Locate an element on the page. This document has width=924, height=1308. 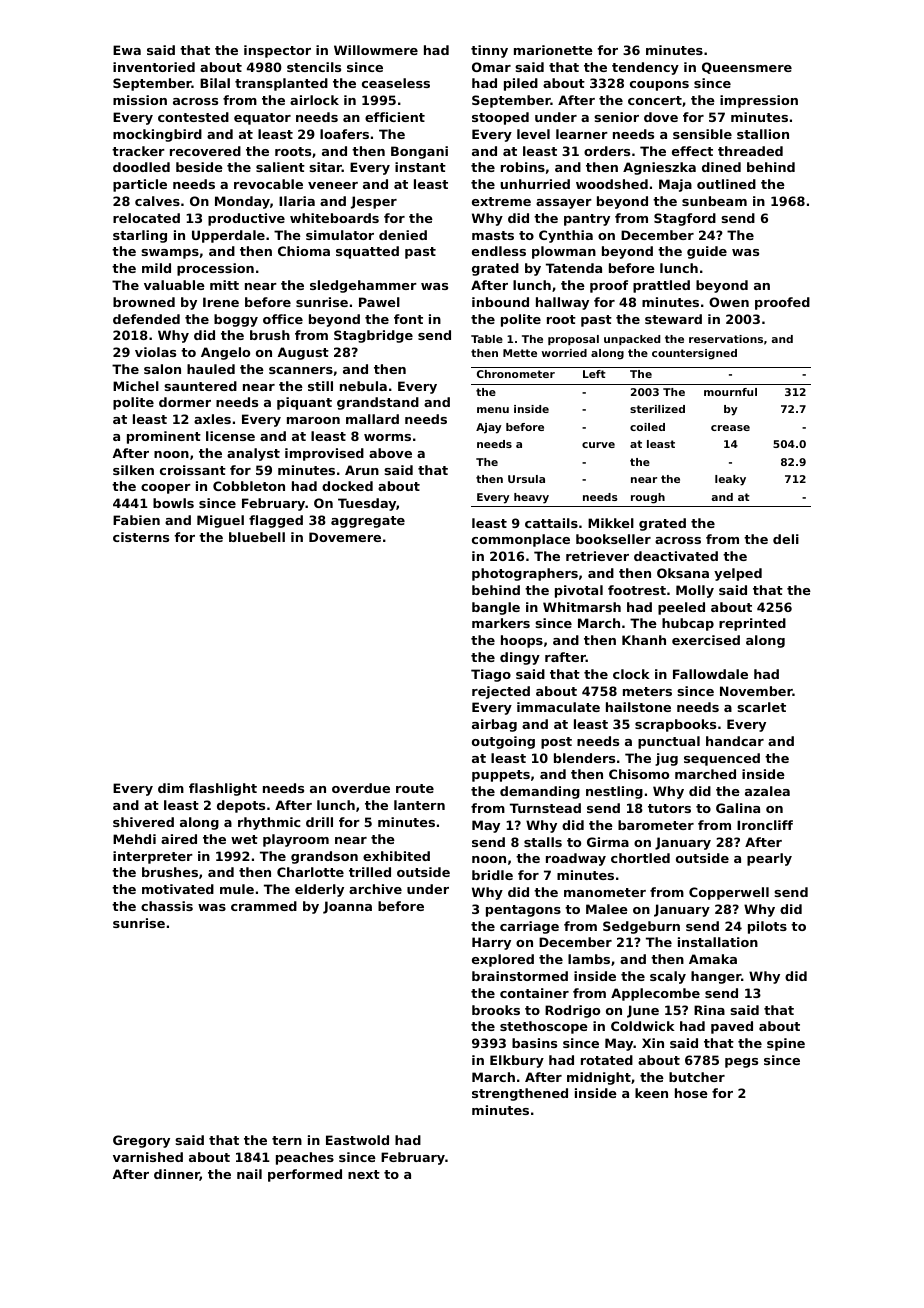
analyst is located at coordinates (253, 454).
